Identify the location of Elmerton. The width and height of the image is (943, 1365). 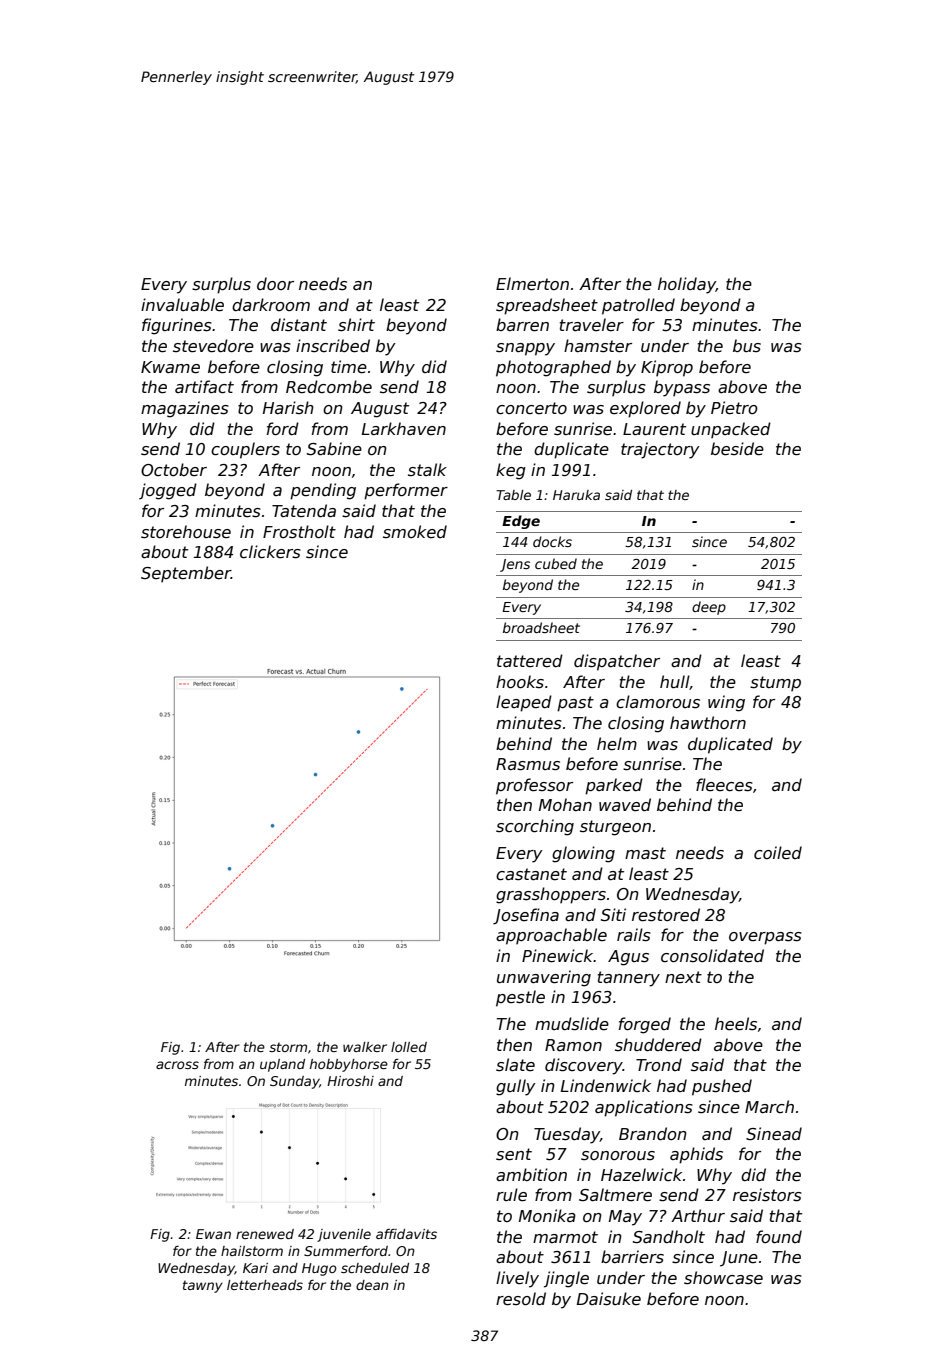
(532, 284).
